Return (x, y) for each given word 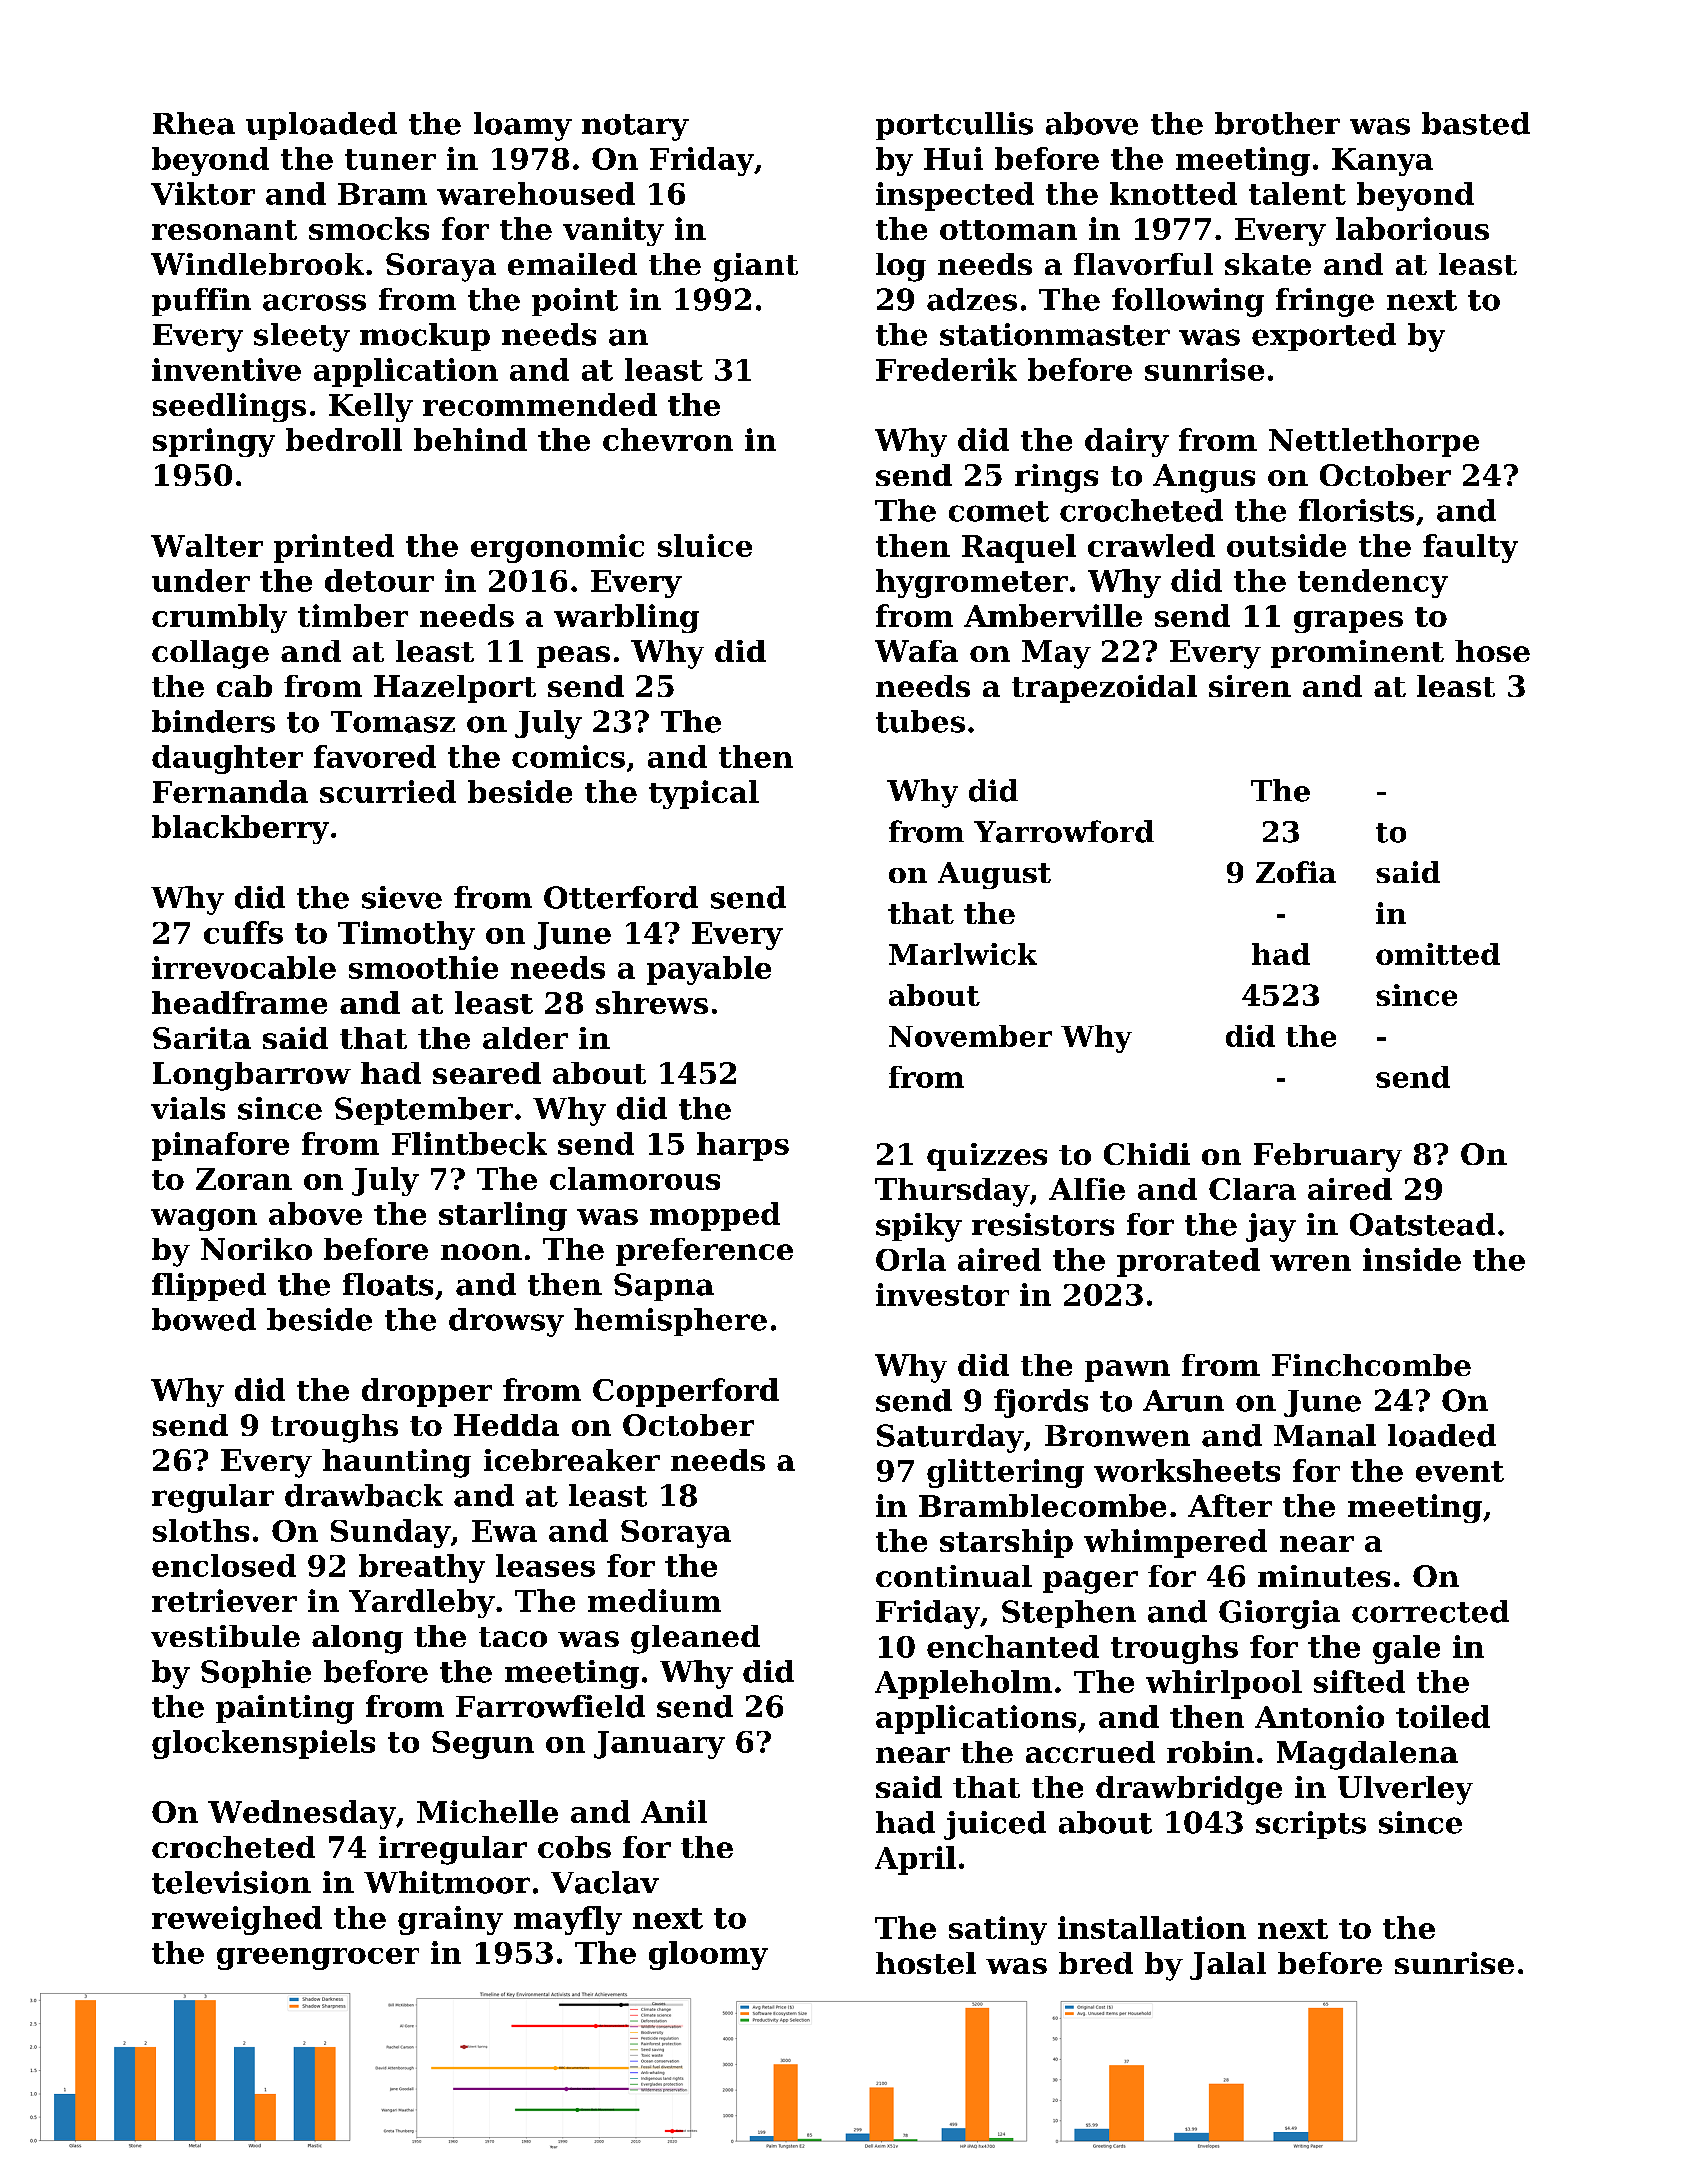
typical (704, 794)
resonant (224, 230)
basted (1476, 123)
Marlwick (963, 954)
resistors (1043, 1224)
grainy (450, 1920)
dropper (427, 1392)
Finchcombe (1371, 1365)
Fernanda (230, 791)
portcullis (954, 126)
